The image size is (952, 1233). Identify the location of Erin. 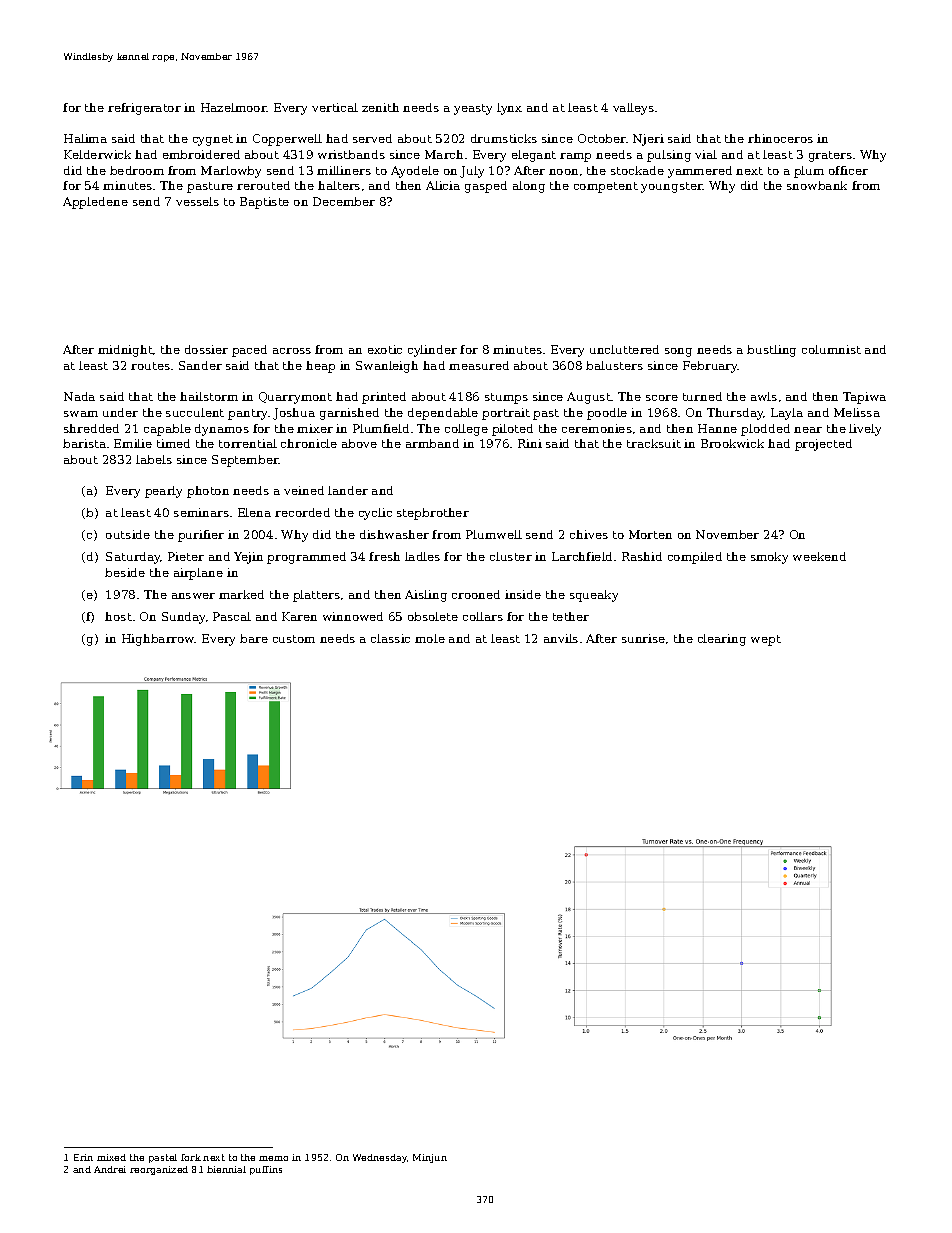
(83, 1157).
